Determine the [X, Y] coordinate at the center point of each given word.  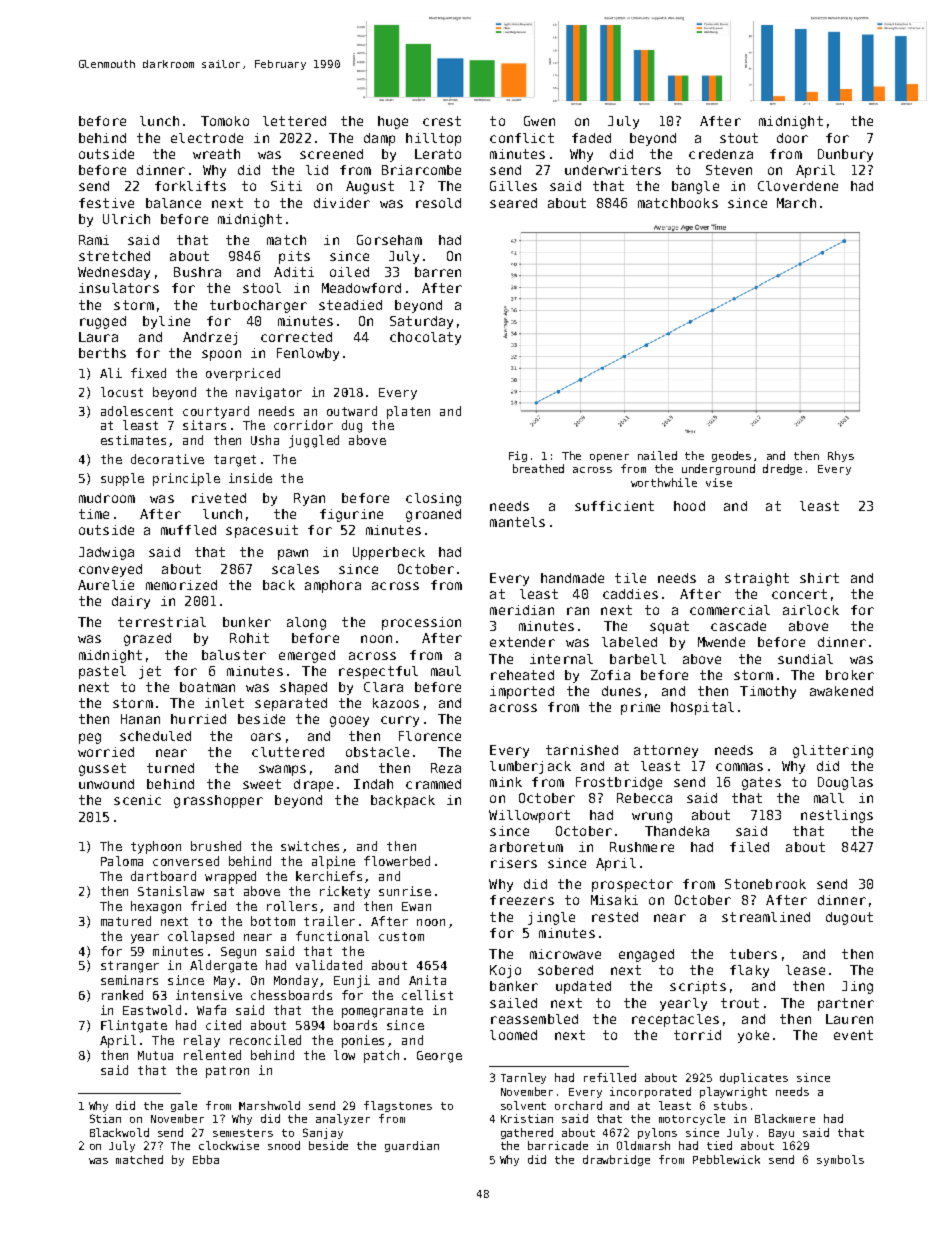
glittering [833, 751]
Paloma [122, 861]
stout [739, 138]
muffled [188, 530]
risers [514, 863]
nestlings [837, 816]
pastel [102, 672]
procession [421, 623]
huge [393, 122]
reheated [522, 675]
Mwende [721, 642]
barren [438, 272]
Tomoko [225, 121]
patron [227, 1072]
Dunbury [845, 155]
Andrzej [210, 338]
